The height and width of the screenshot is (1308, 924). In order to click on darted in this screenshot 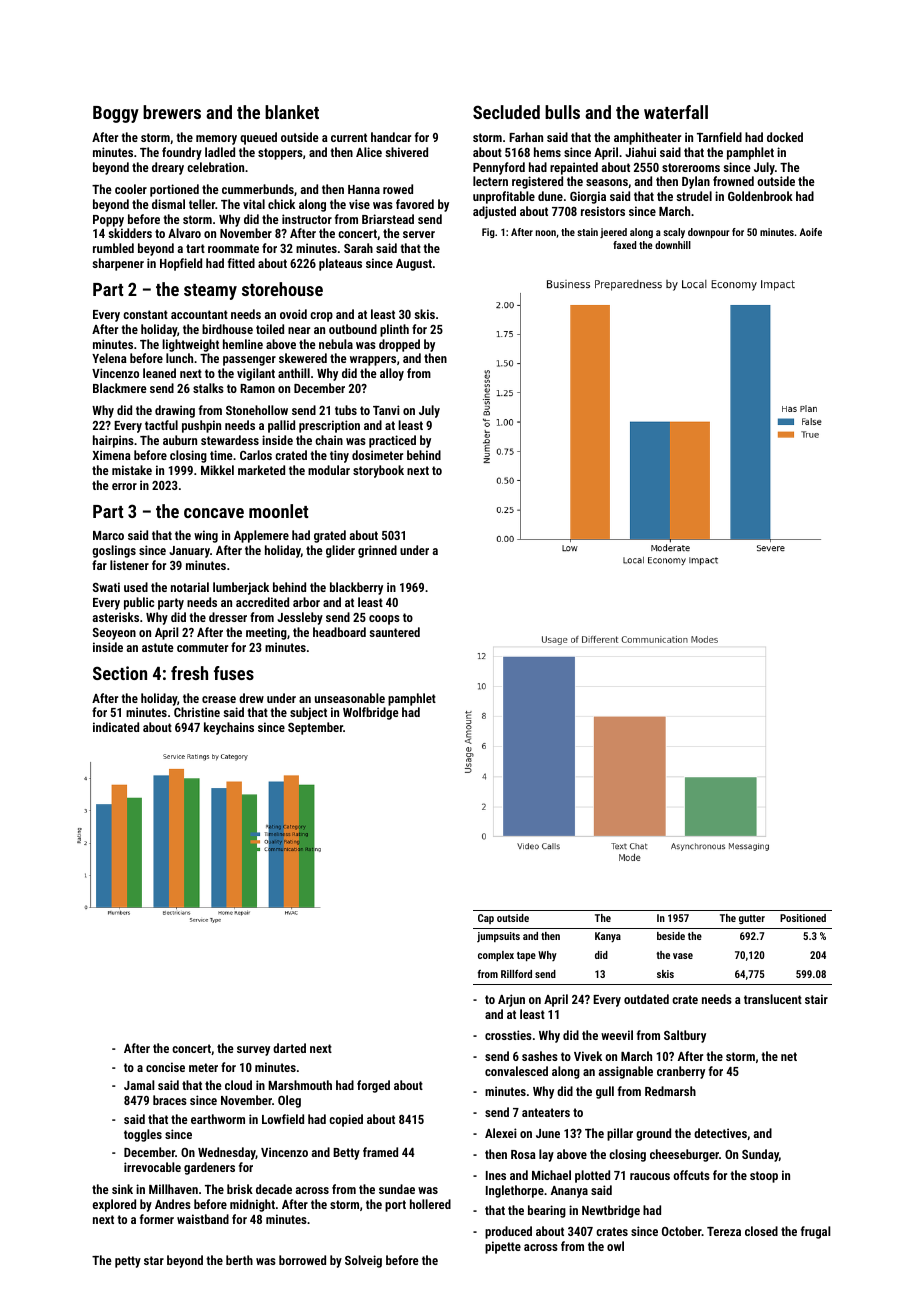, I will do `click(289, 1048)`.
